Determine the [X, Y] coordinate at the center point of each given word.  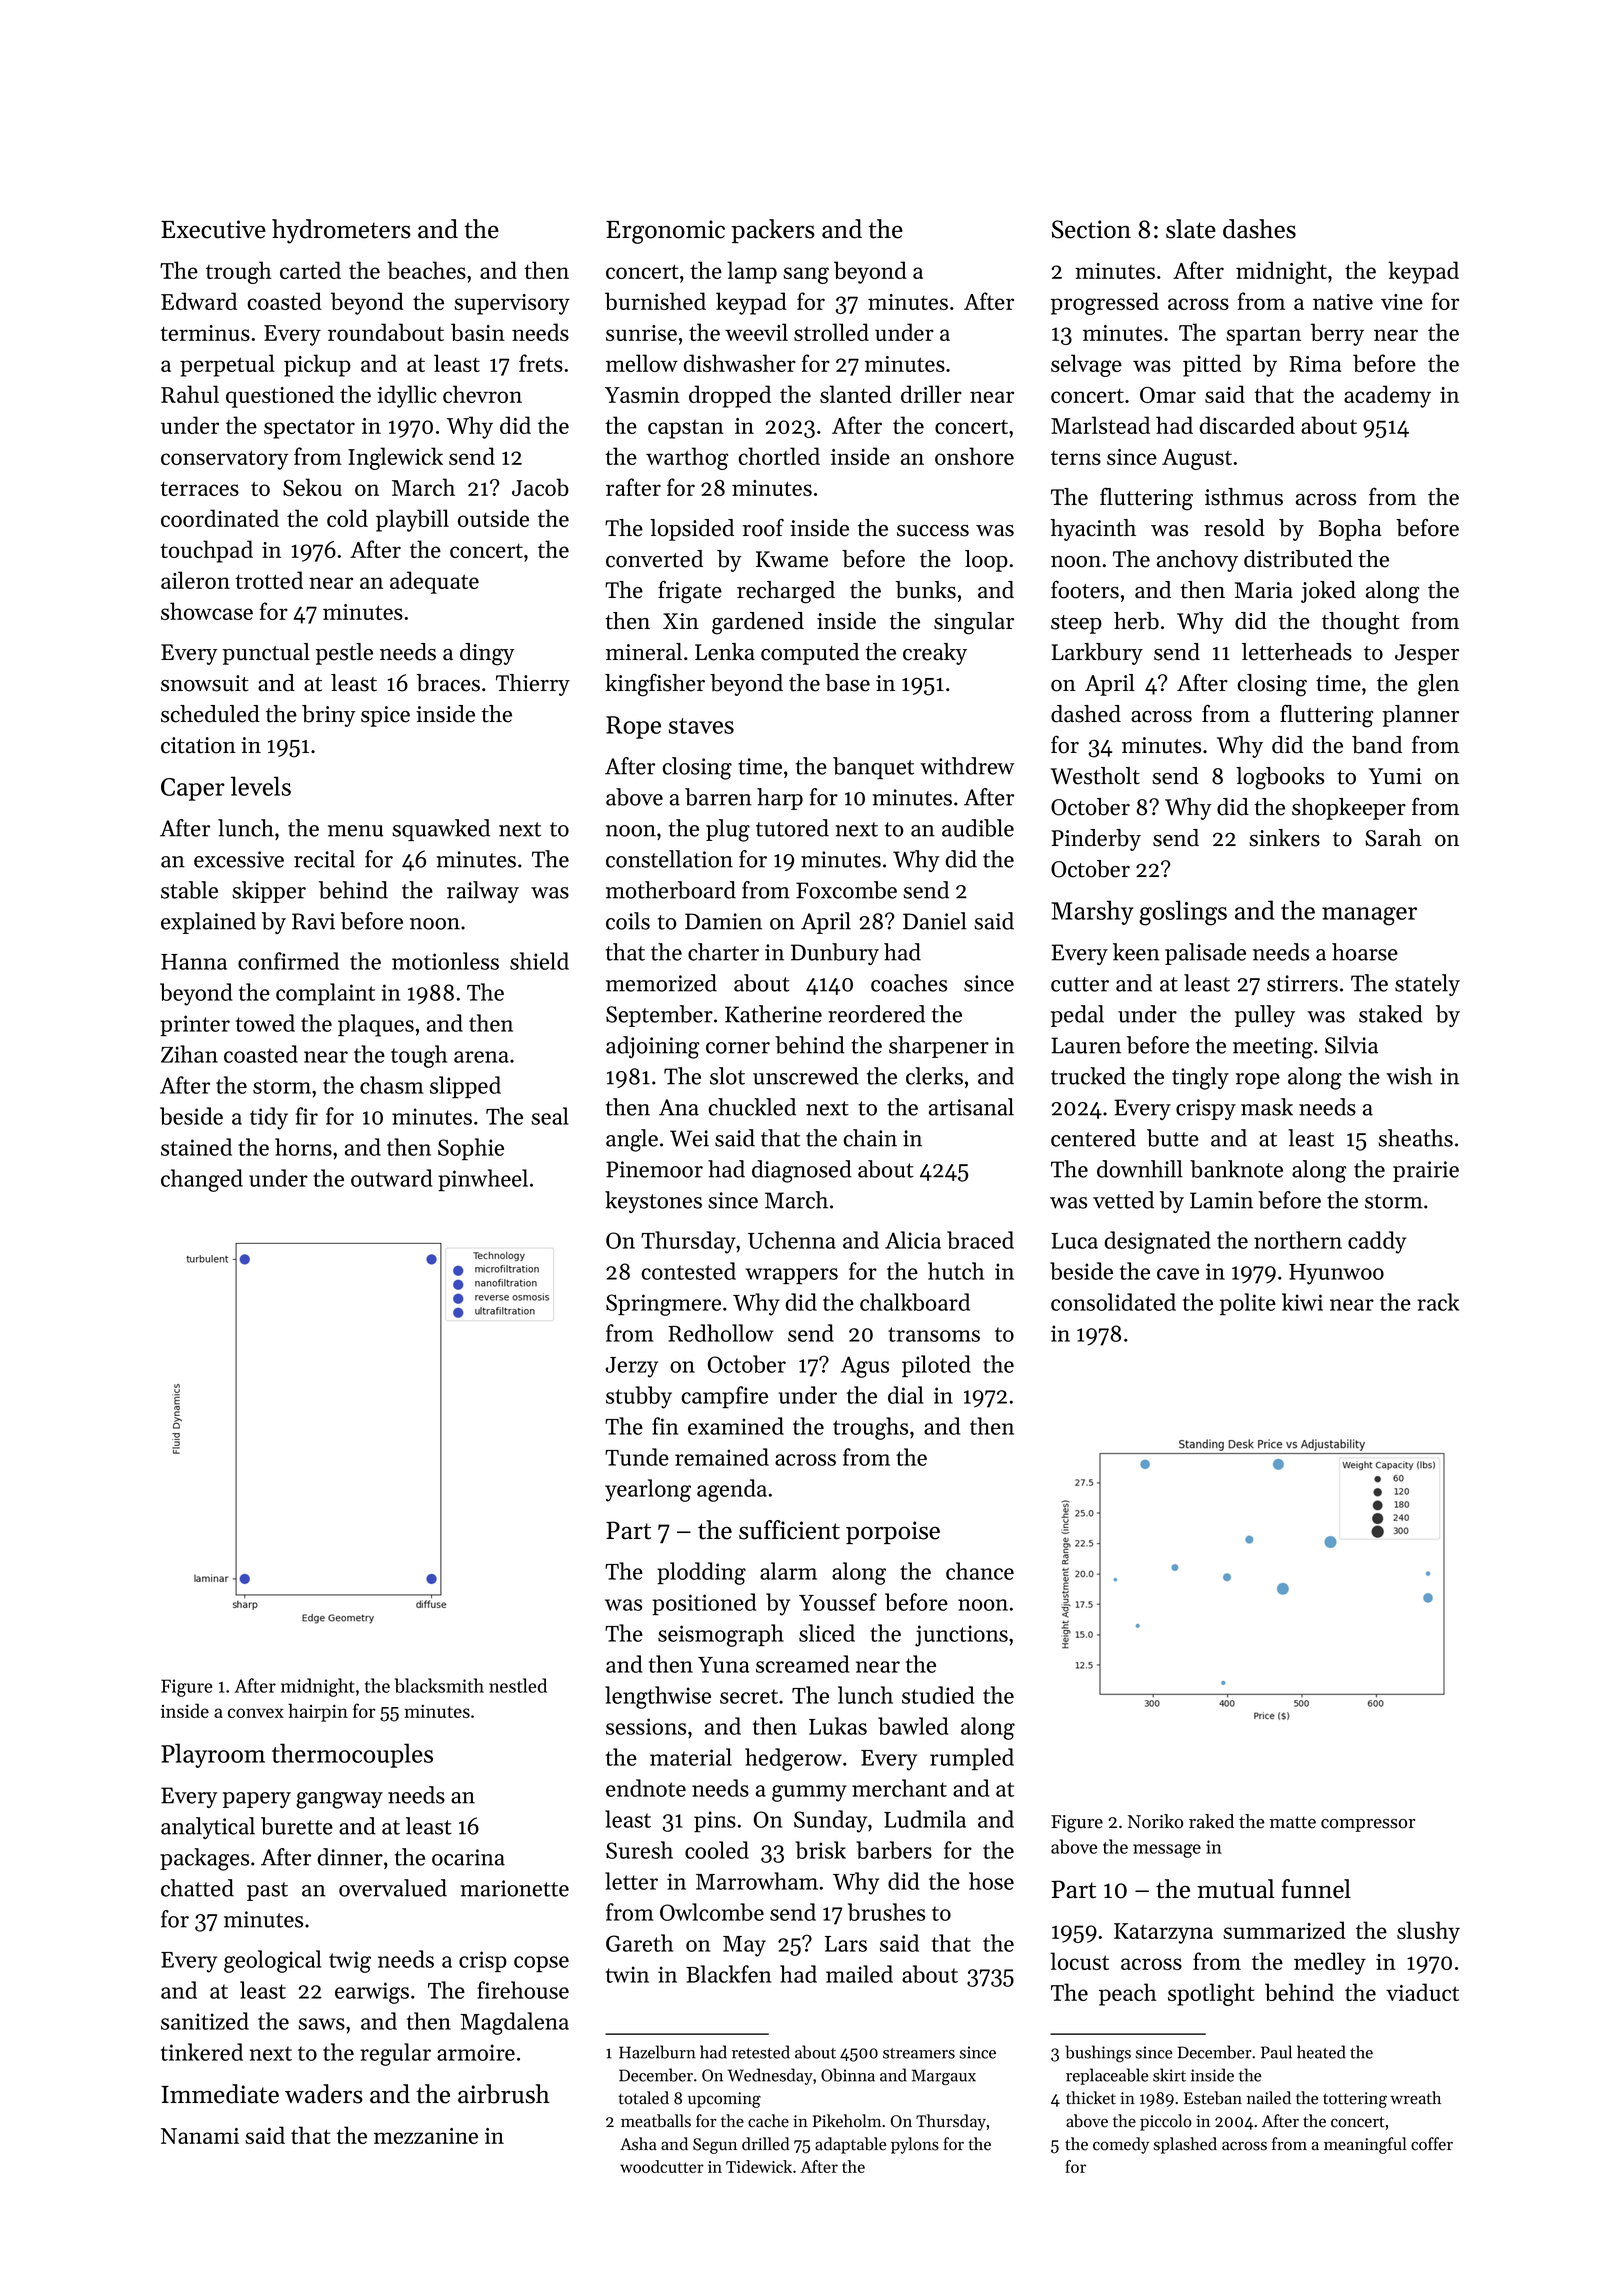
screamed [803, 1664]
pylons [915, 2145]
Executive [213, 229]
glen [1438, 685]
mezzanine [426, 2136]
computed [810, 654]
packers [773, 231]
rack [1438, 1302]
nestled [518, 1685]
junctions [961, 1636]
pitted [1212, 365]
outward [392, 1178]
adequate [434, 582]
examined [736, 1426]
